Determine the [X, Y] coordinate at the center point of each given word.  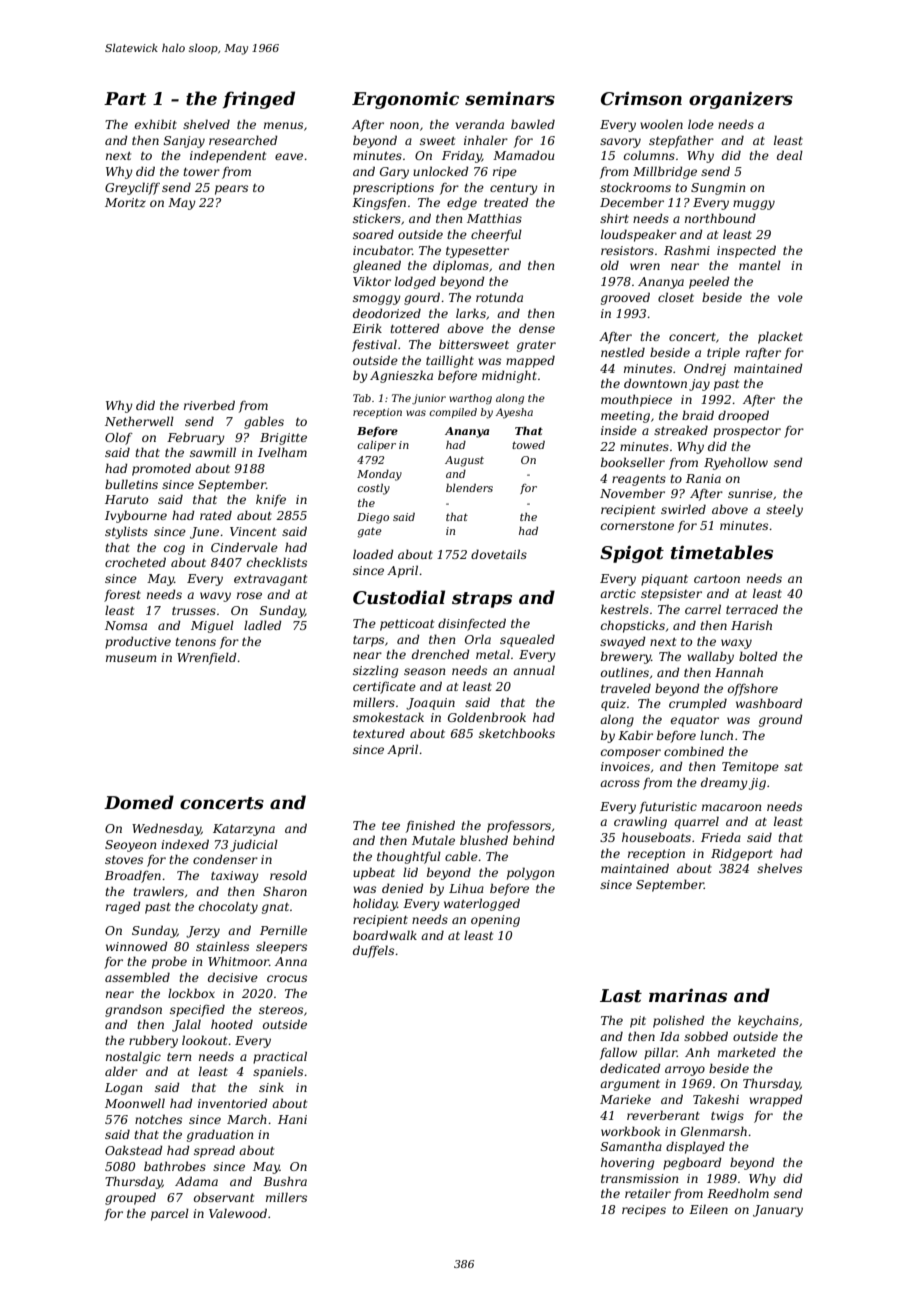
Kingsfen [379, 204]
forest [122, 596]
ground [781, 720]
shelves [779, 868]
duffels [373, 951]
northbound [720, 218]
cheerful [496, 235]
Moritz [125, 202]
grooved [625, 298]
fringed [259, 100]
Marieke [625, 1099]
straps [482, 600]
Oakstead [134, 1150]
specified [197, 1010]
